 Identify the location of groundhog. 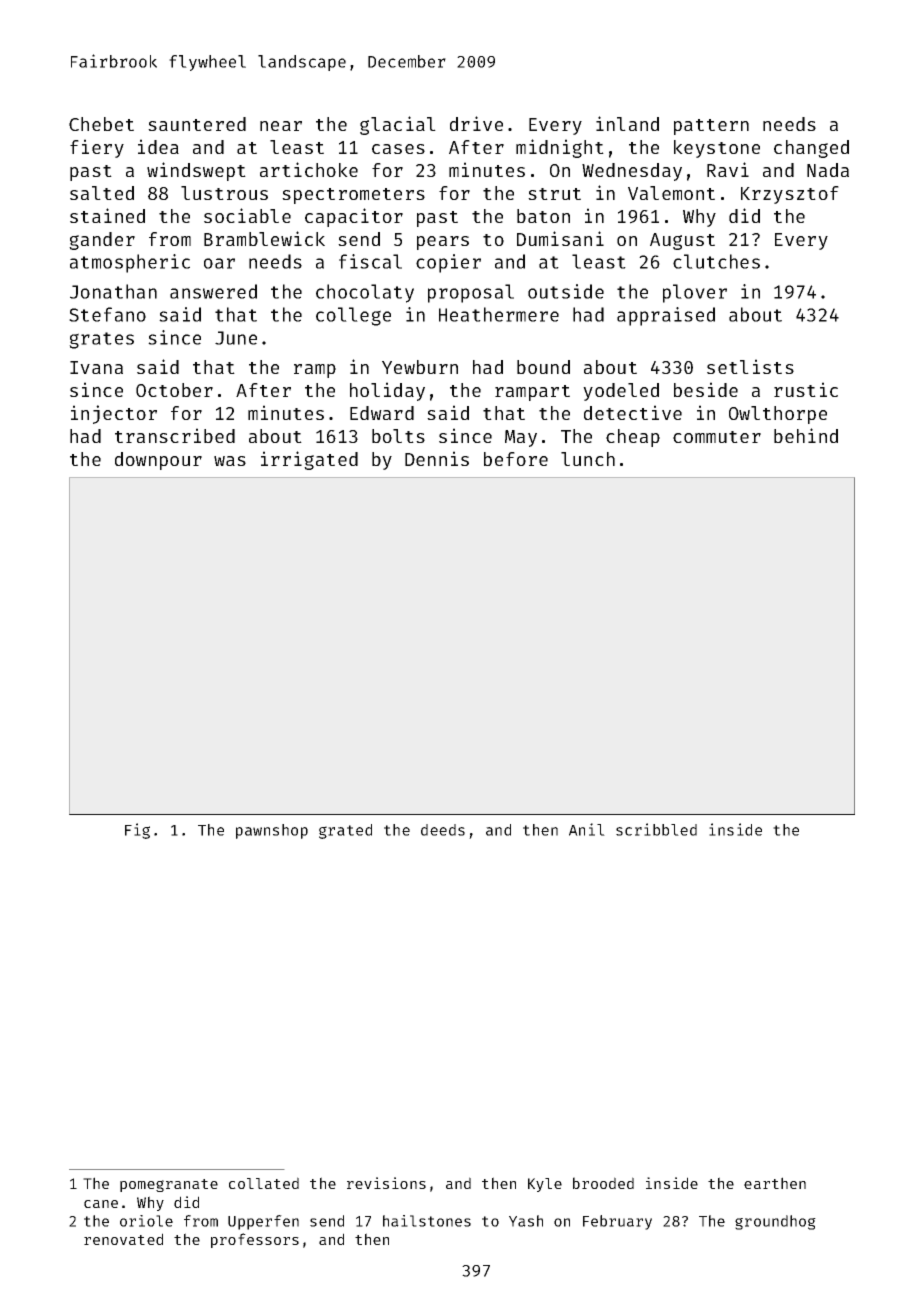
(775, 1222).
